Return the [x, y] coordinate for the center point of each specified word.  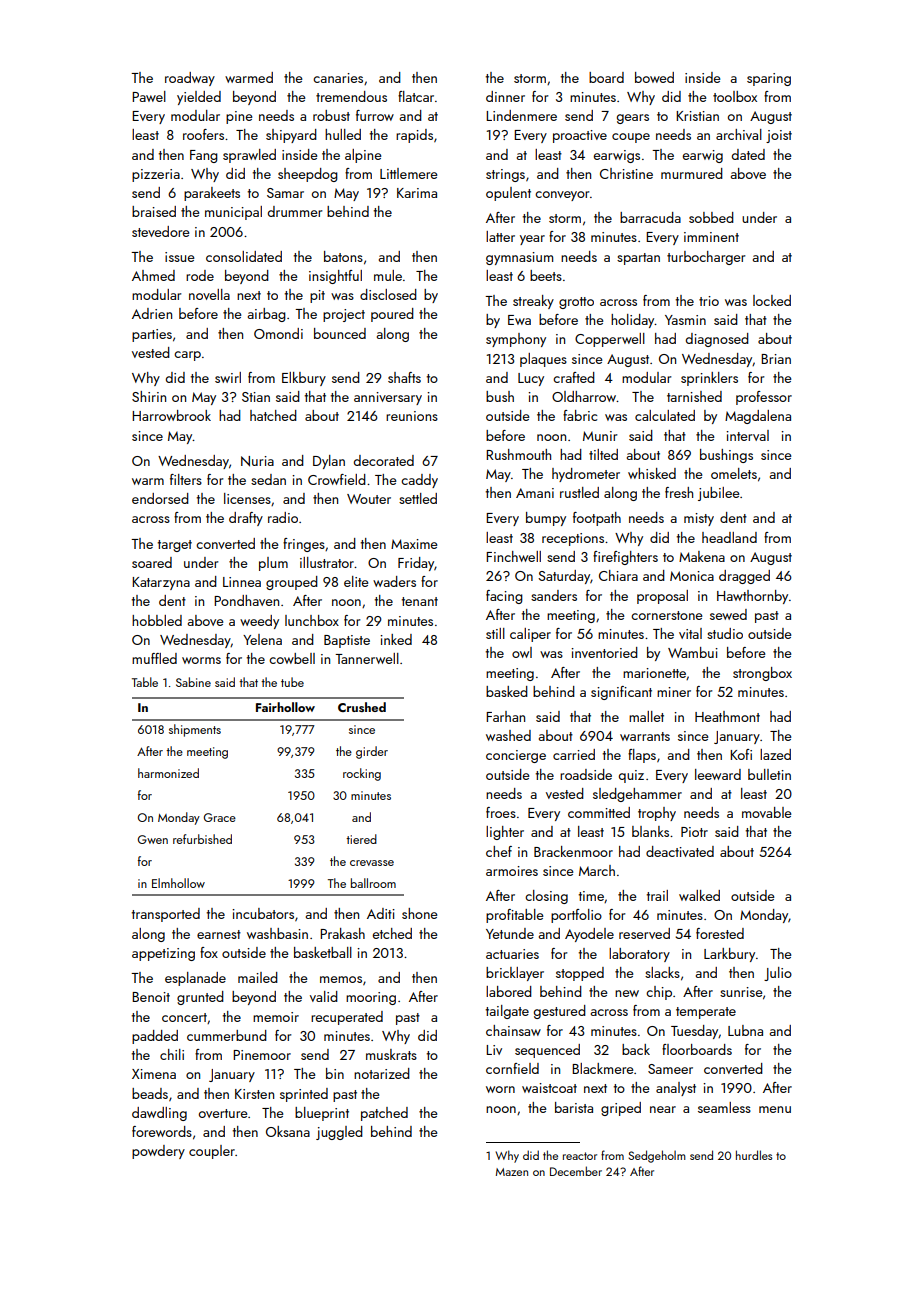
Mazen [512, 1172]
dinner [505, 96]
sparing [769, 79]
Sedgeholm [657, 1156]
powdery [158, 1152]
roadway [190, 79]
